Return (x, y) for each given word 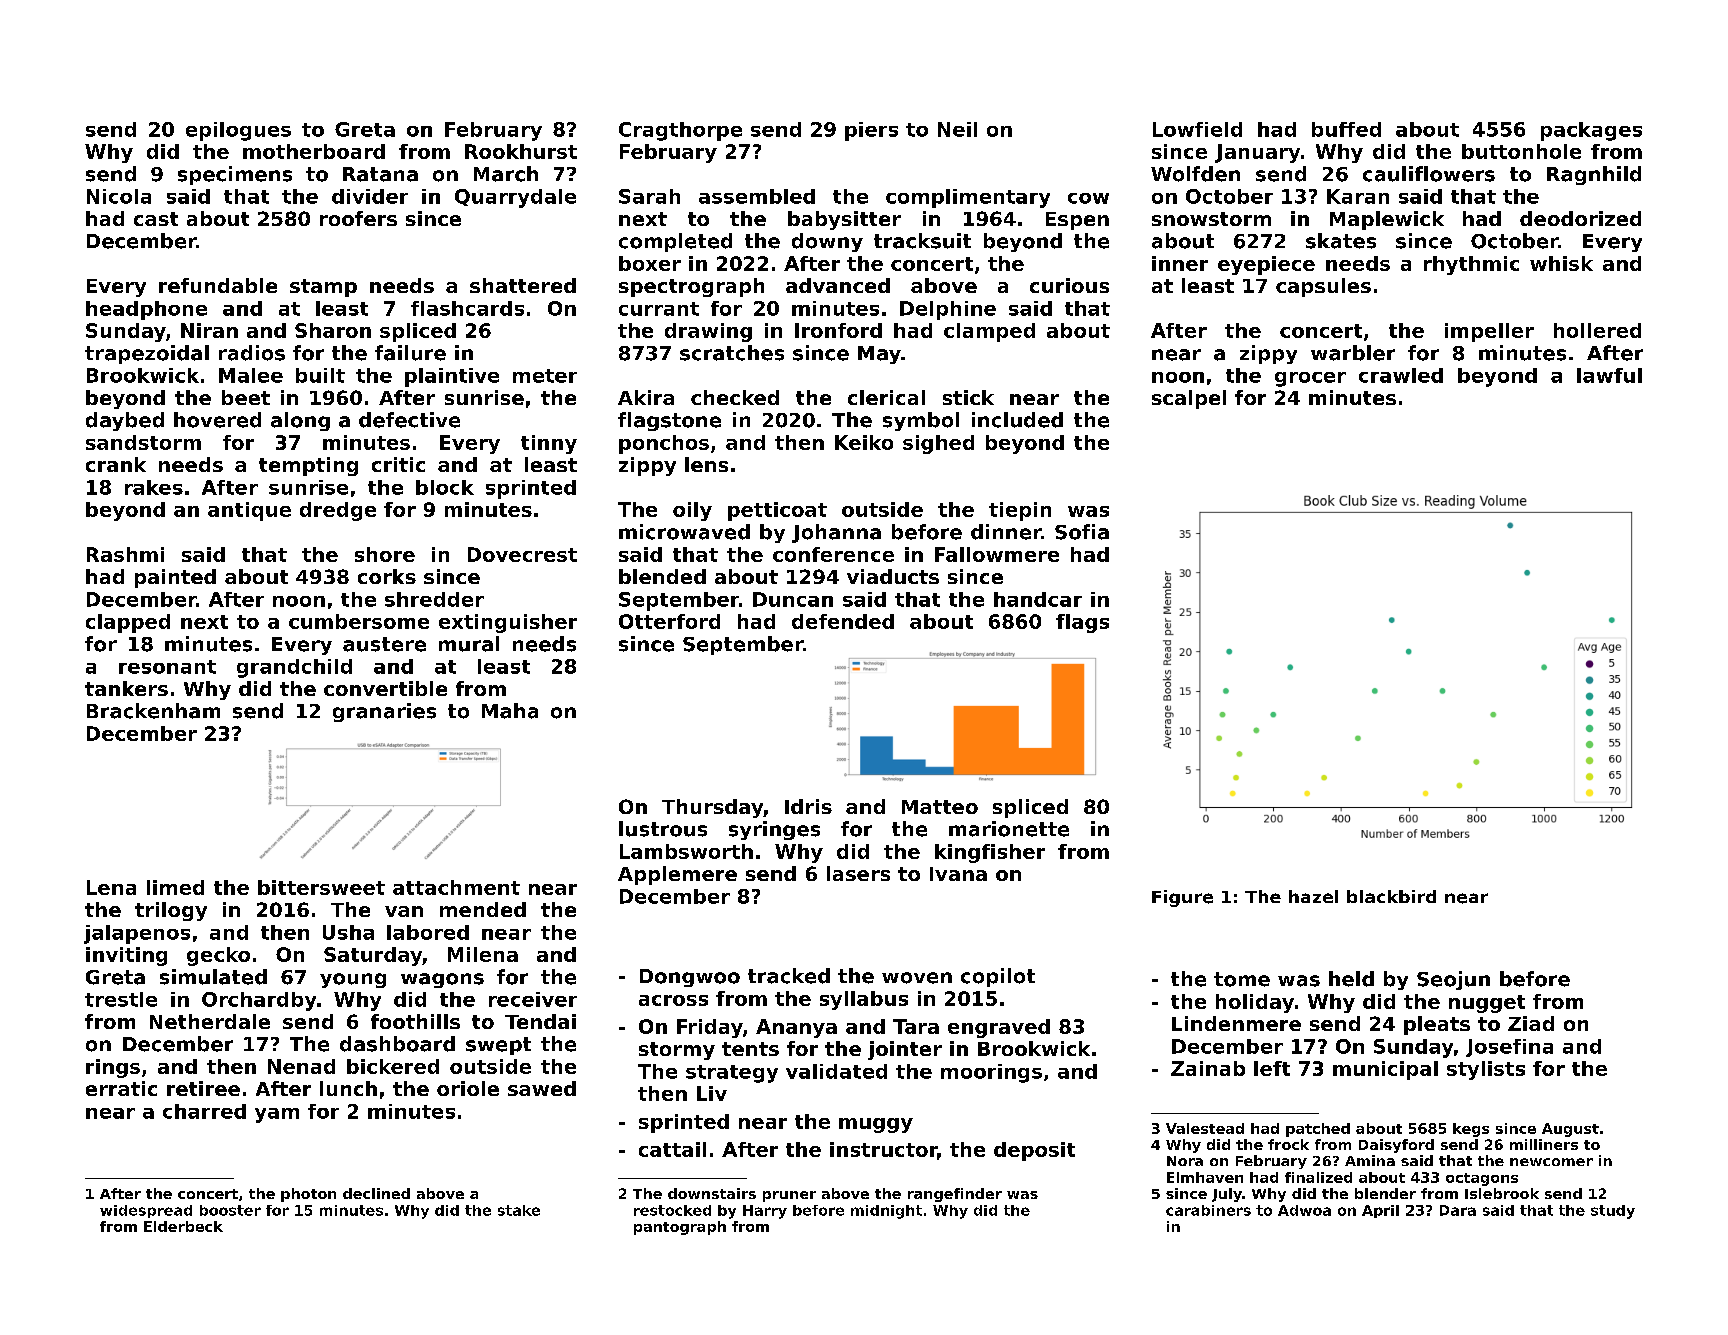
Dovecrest (522, 554)
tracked (789, 976)
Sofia (1082, 532)
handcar (1038, 599)
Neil (957, 129)
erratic (121, 1088)
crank (116, 464)
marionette (1009, 829)
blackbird (1391, 896)
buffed (1346, 129)
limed (175, 887)
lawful (1609, 375)
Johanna (836, 533)
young (353, 980)
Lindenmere (1236, 1023)
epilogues (238, 131)
